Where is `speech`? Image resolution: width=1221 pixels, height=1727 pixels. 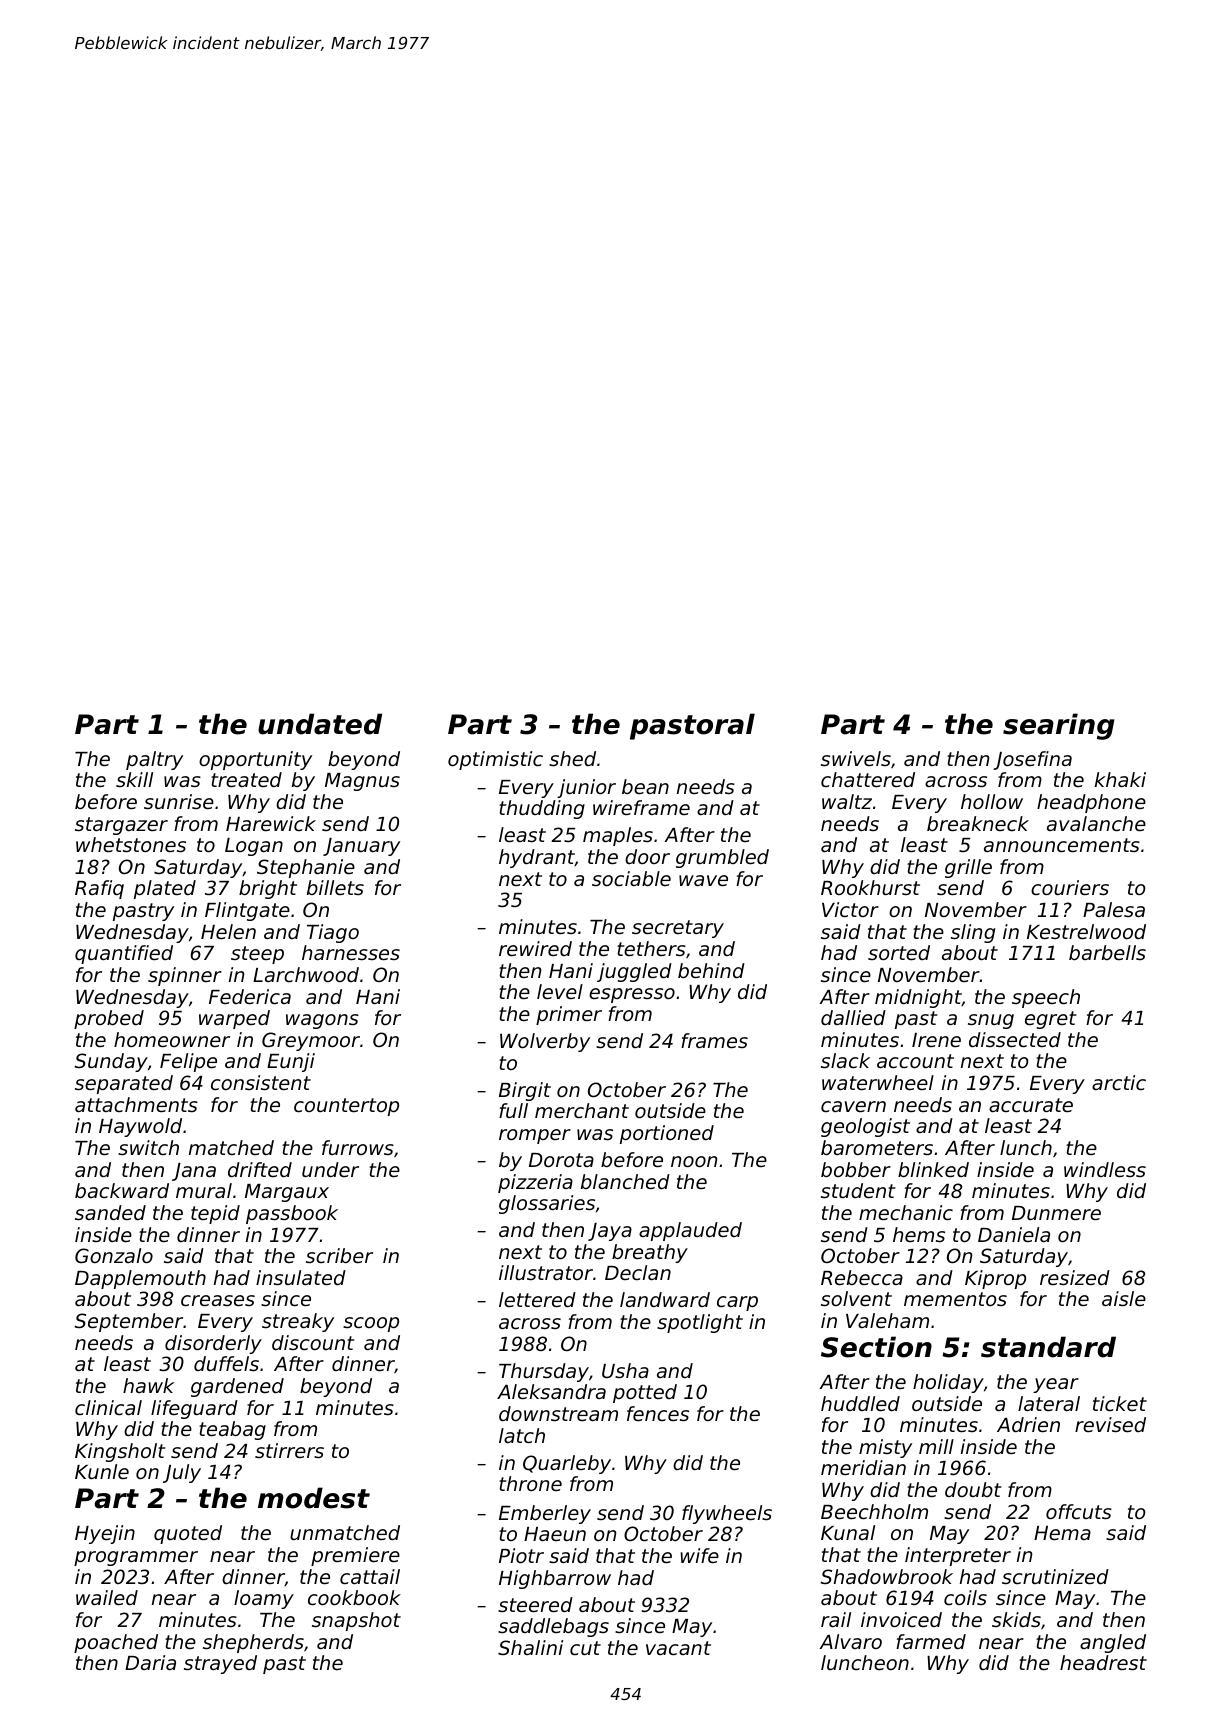
speech is located at coordinates (1046, 998).
